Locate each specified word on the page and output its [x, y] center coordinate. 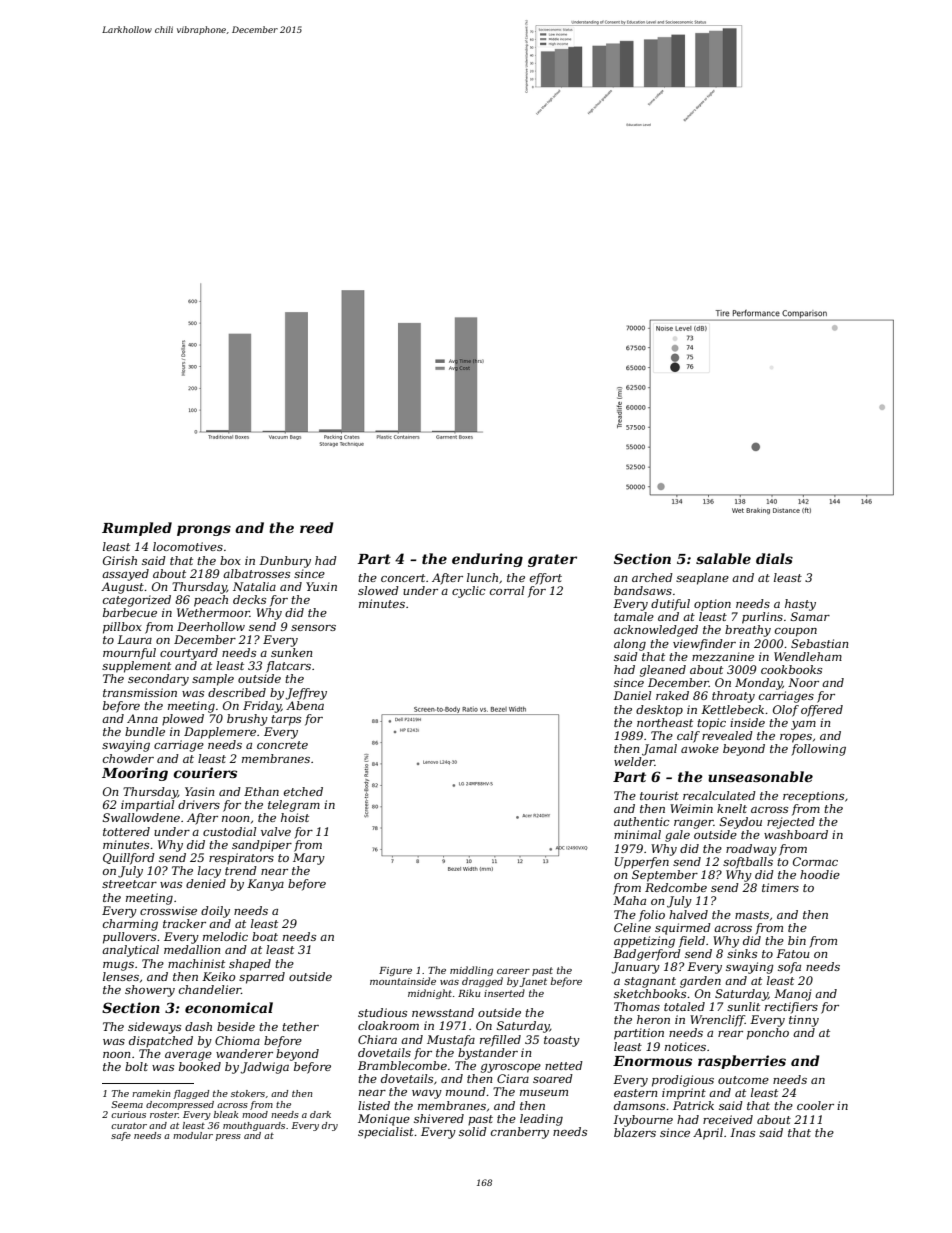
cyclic [469, 592]
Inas [742, 1132]
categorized [137, 601]
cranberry [520, 1133]
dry [330, 1126]
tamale [634, 616]
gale [677, 836]
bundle [145, 731]
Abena [305, 705]
